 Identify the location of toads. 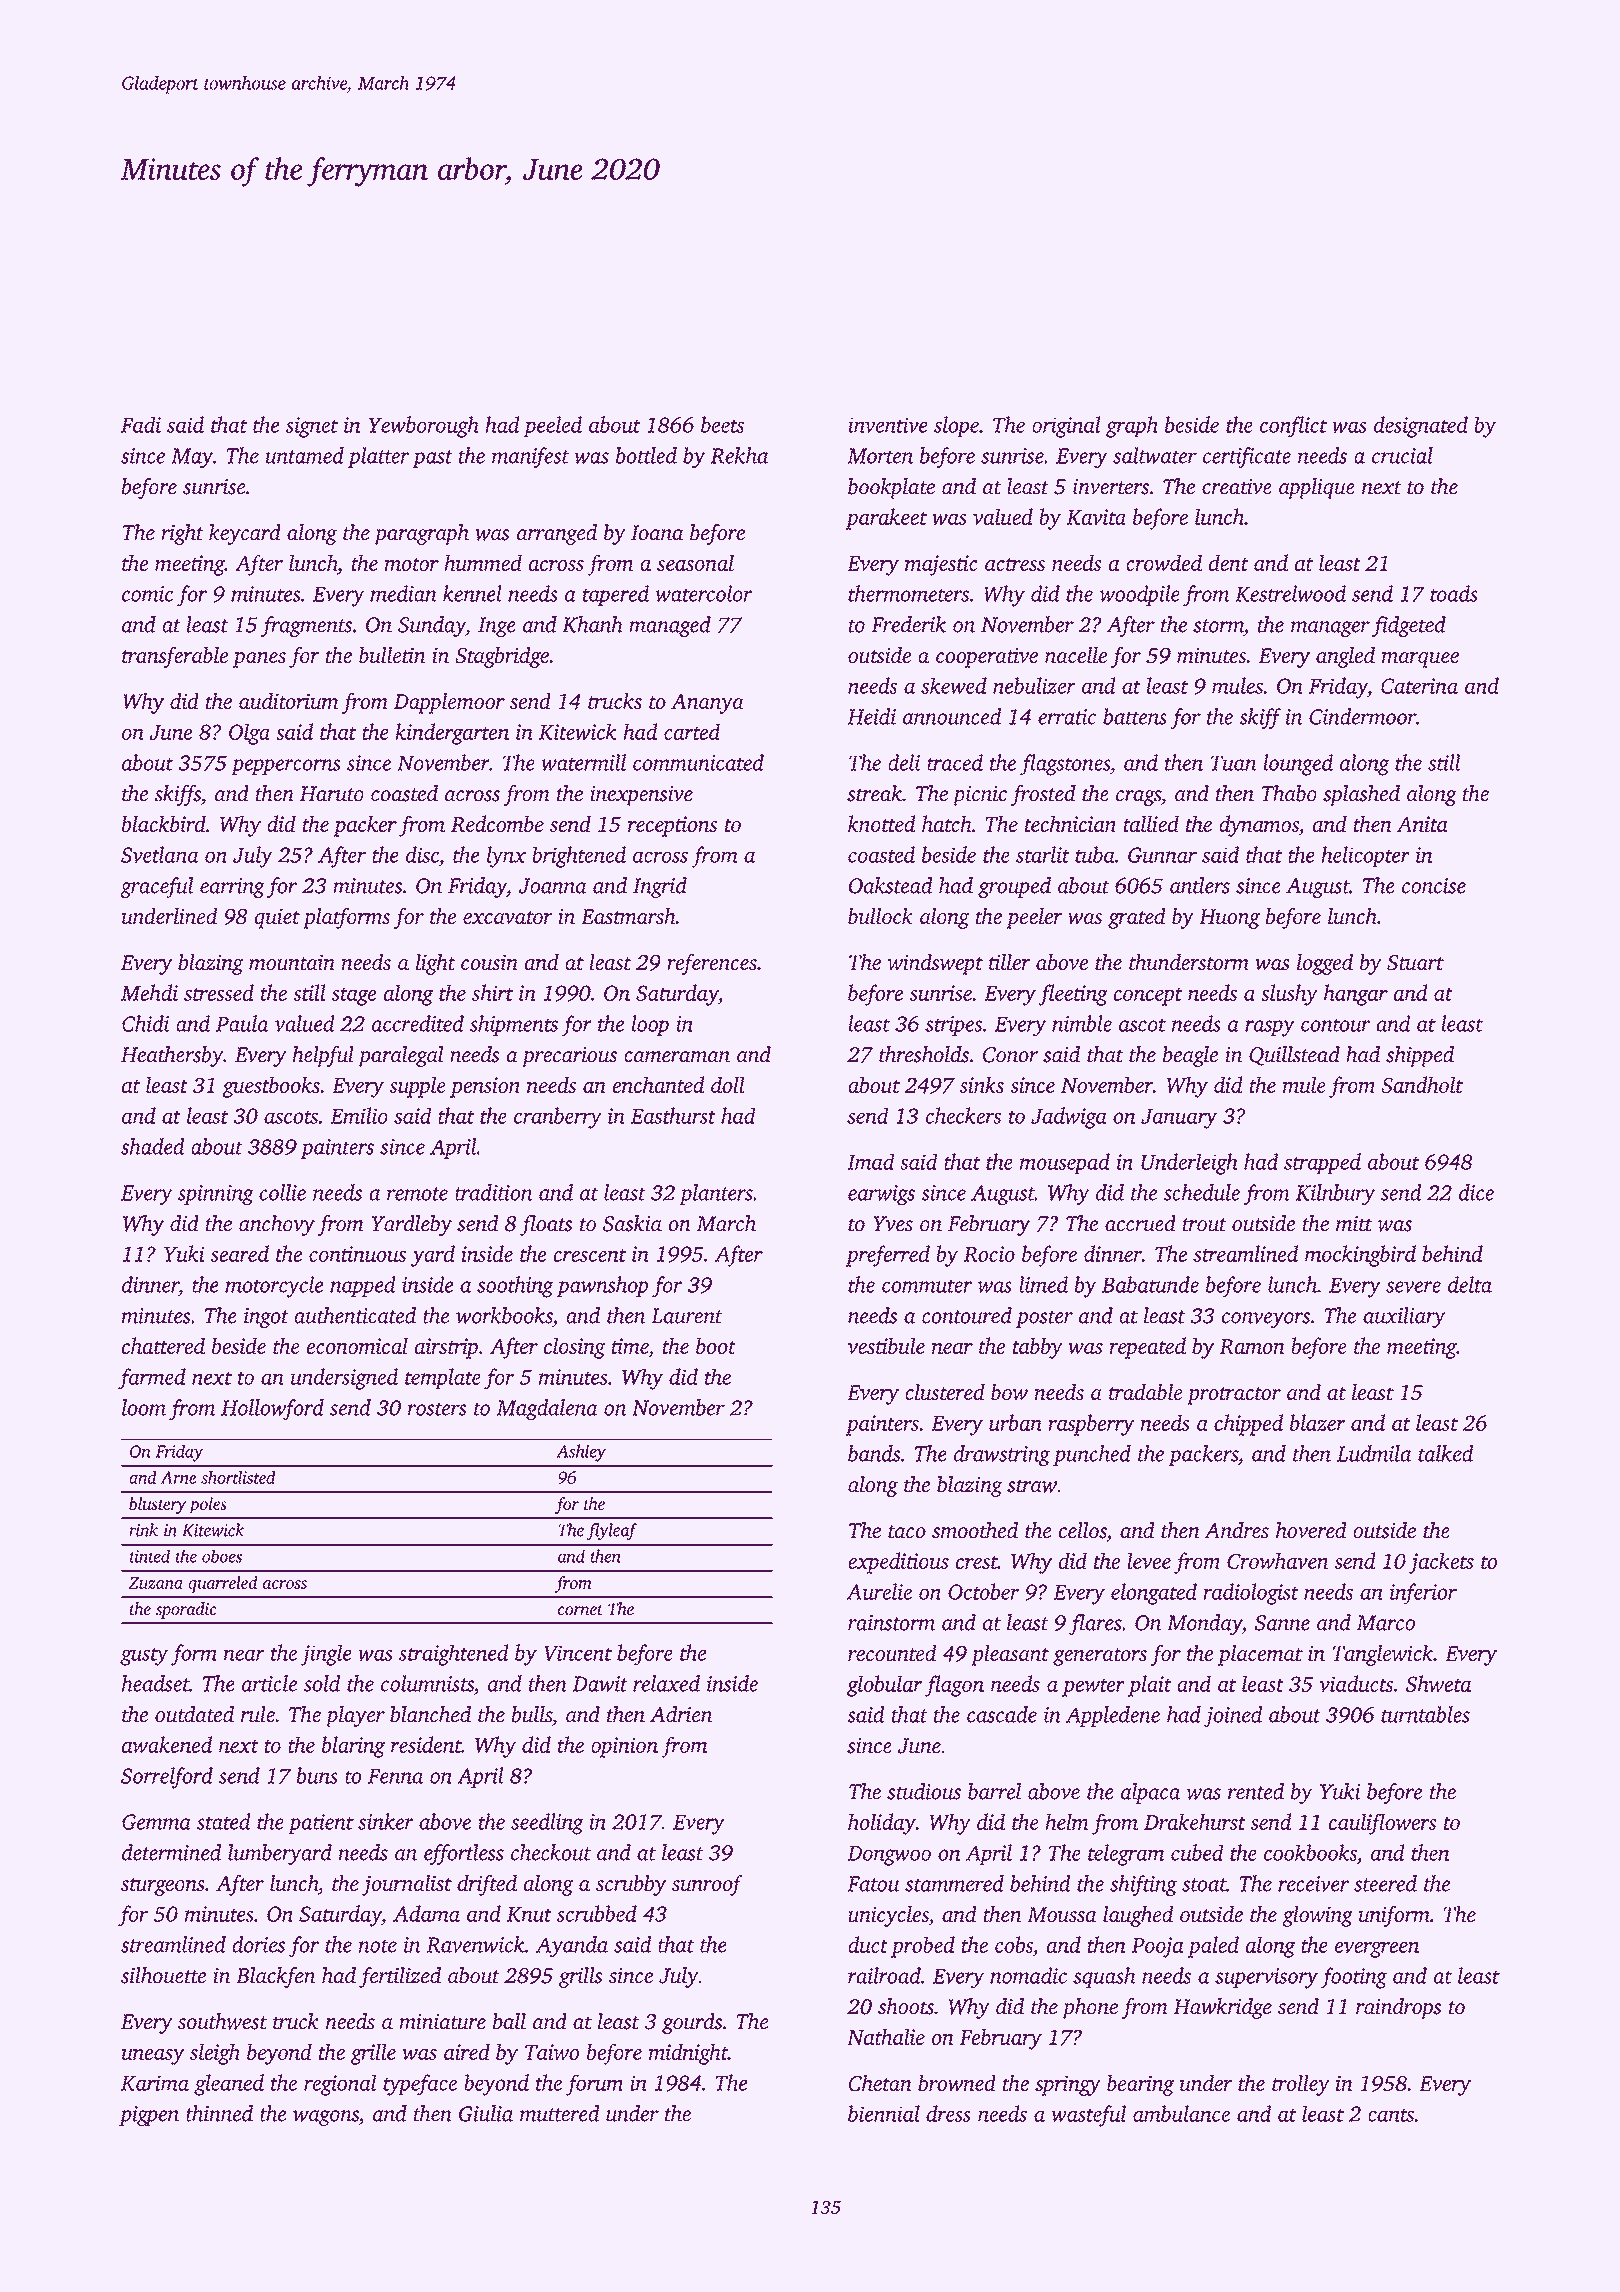
(1454, 593).
